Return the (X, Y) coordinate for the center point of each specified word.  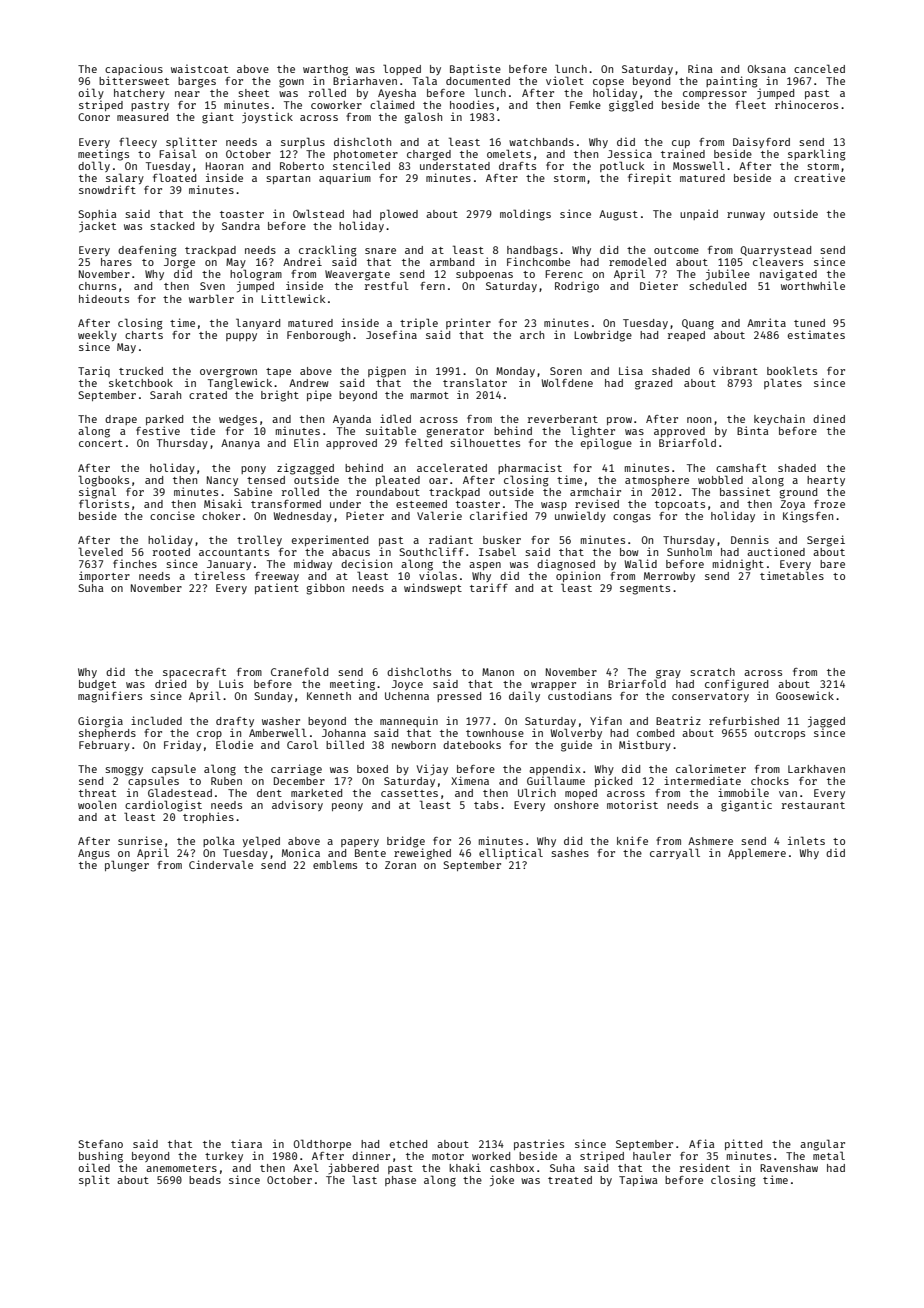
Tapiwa (638, 1180)
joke (502, 1181)
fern (432, 286)
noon (699, 420)
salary (125, 178)
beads (205, 1180)
